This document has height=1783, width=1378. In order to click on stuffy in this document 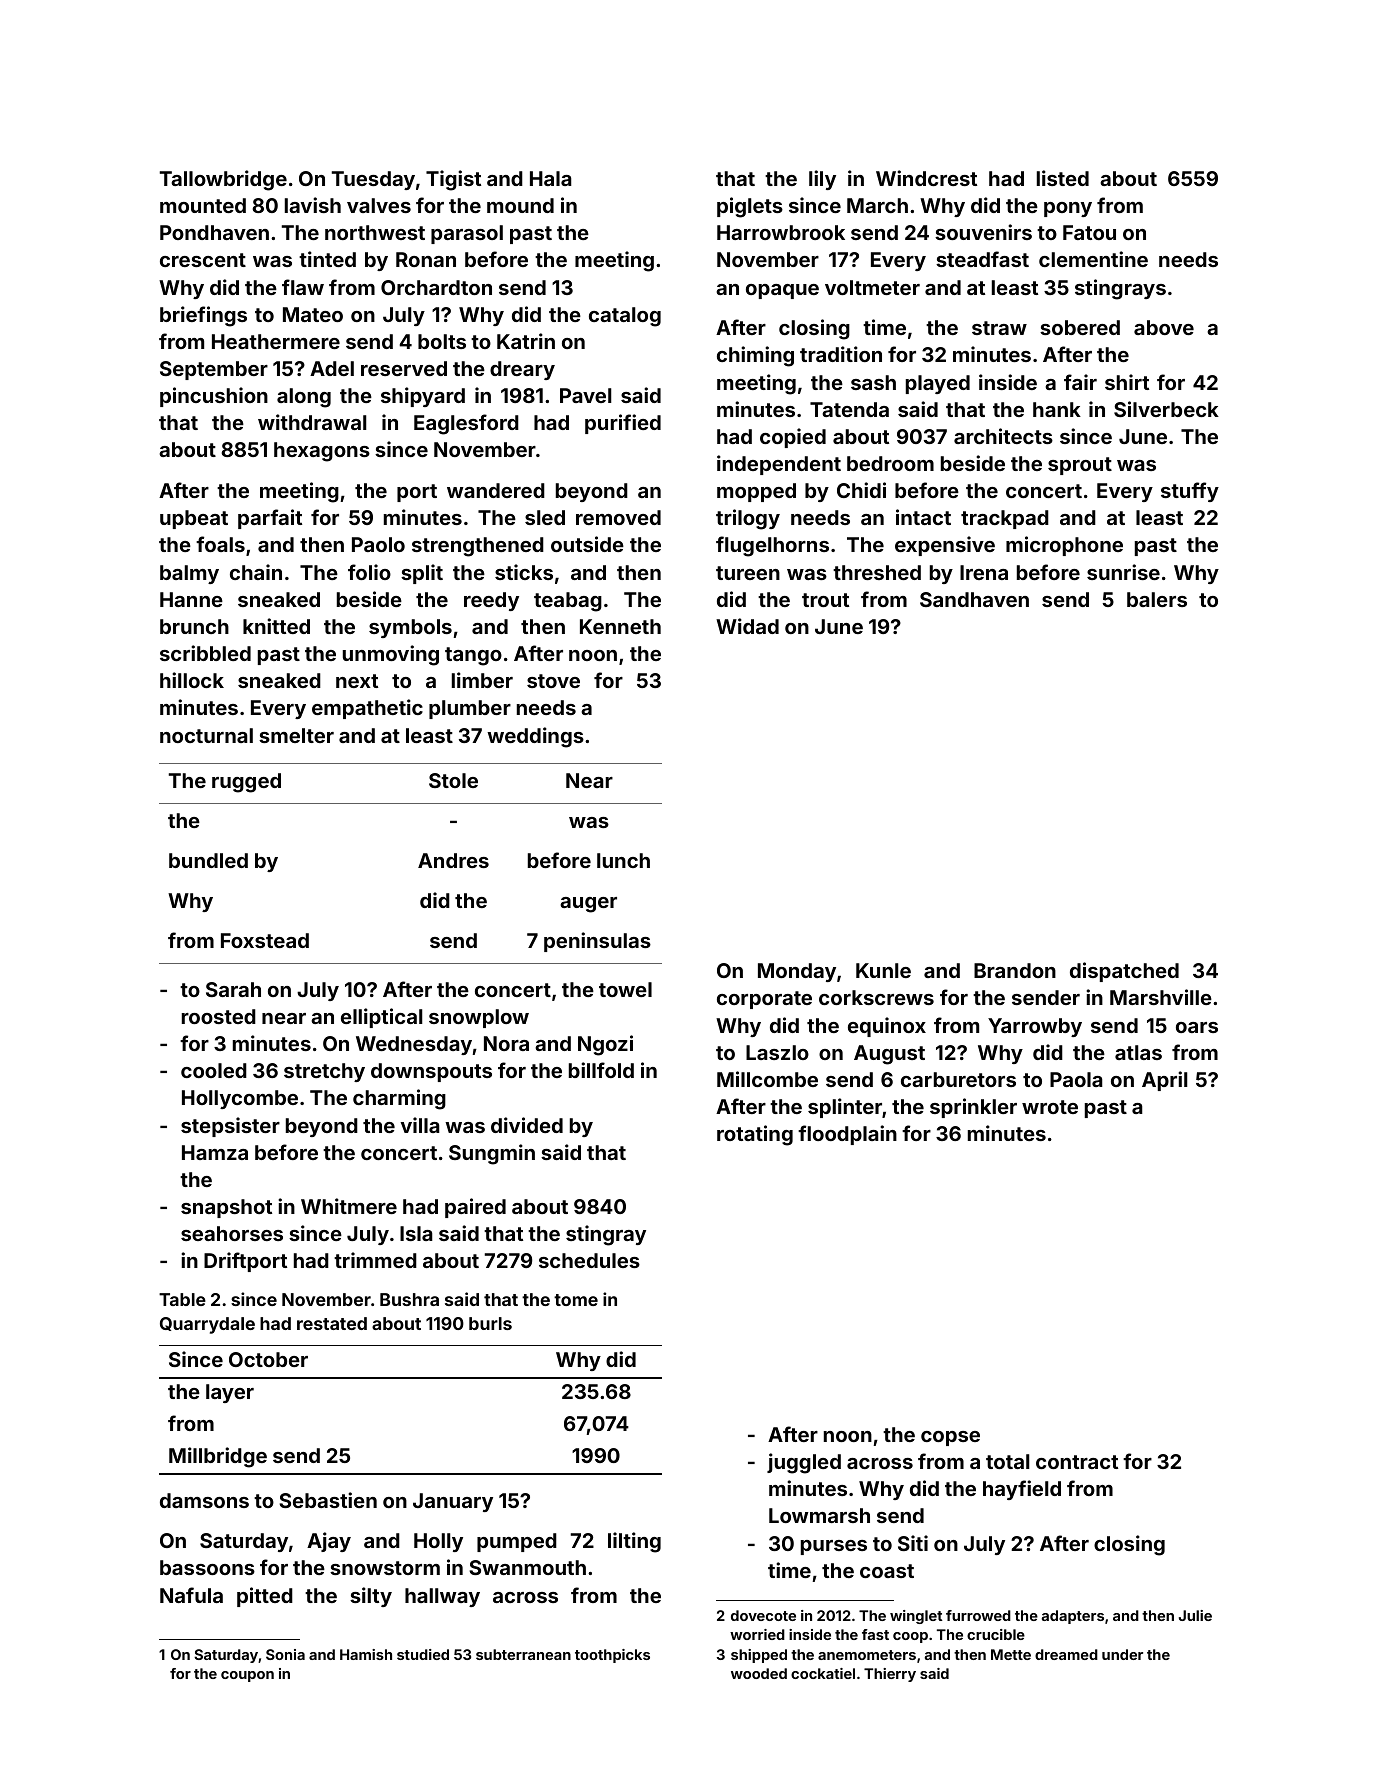, I will do `click(1190, 492)`.
